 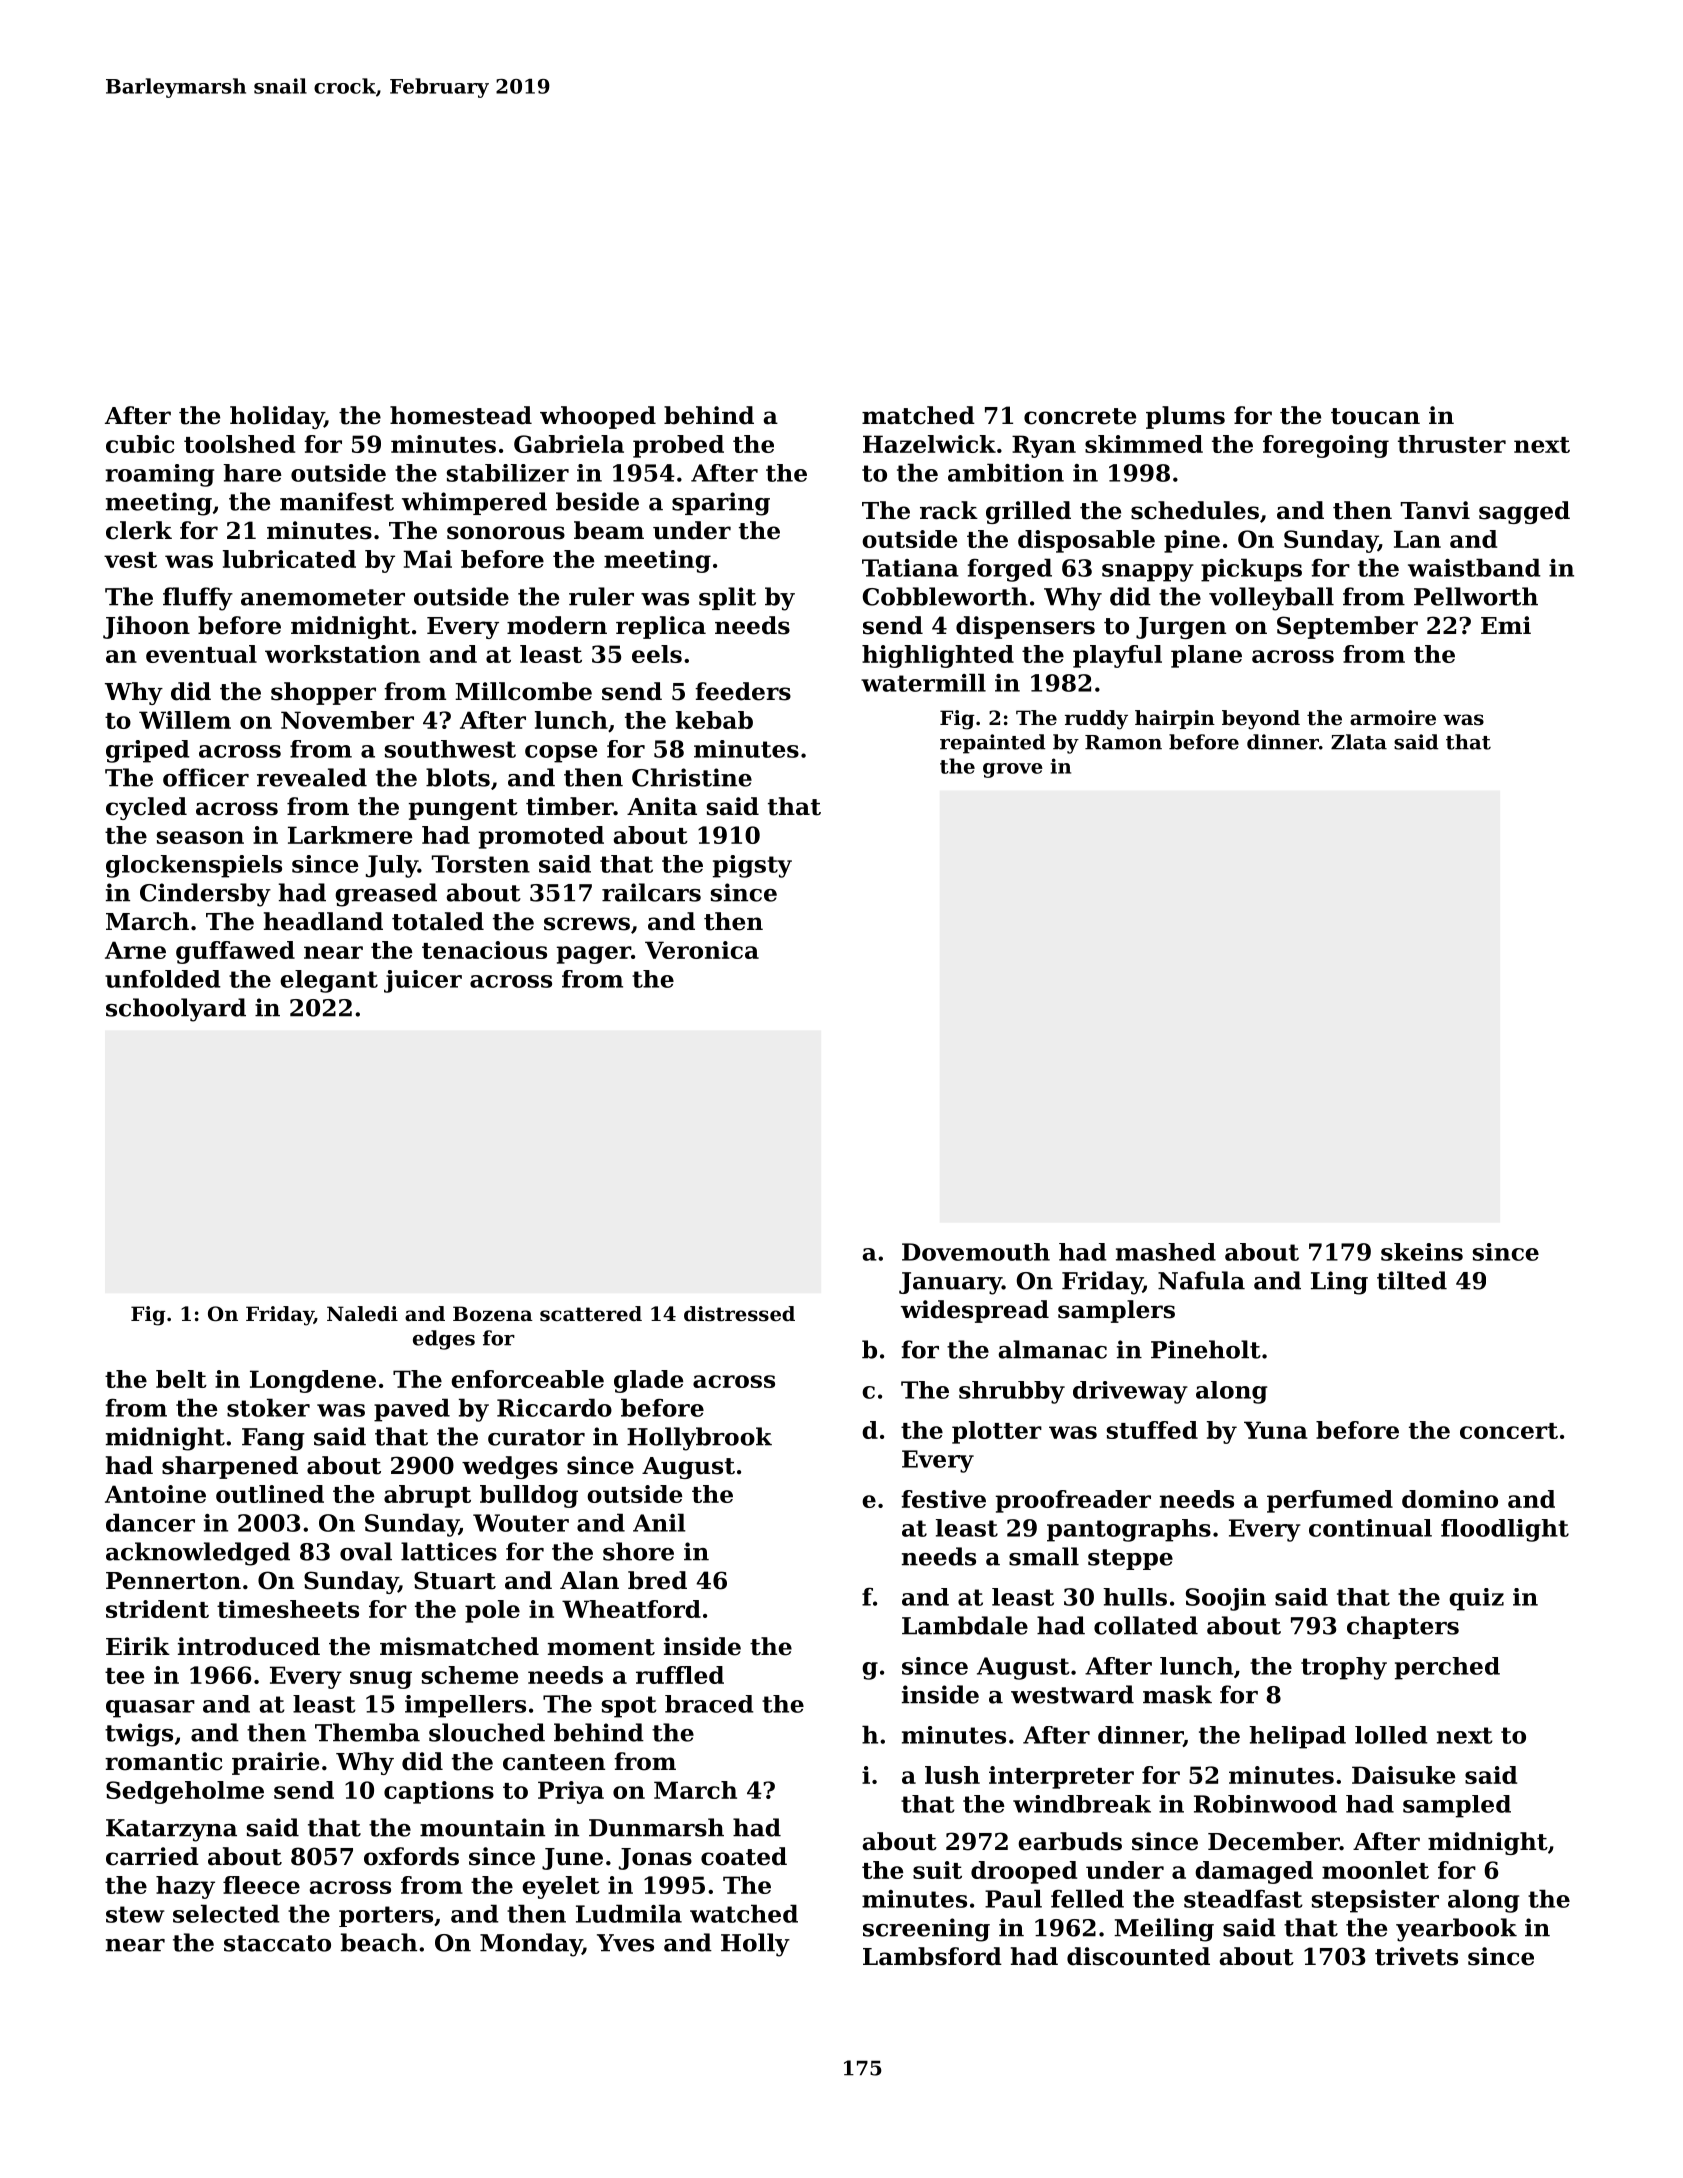 I want to click on Yves, so click(x=625, y=1943).
